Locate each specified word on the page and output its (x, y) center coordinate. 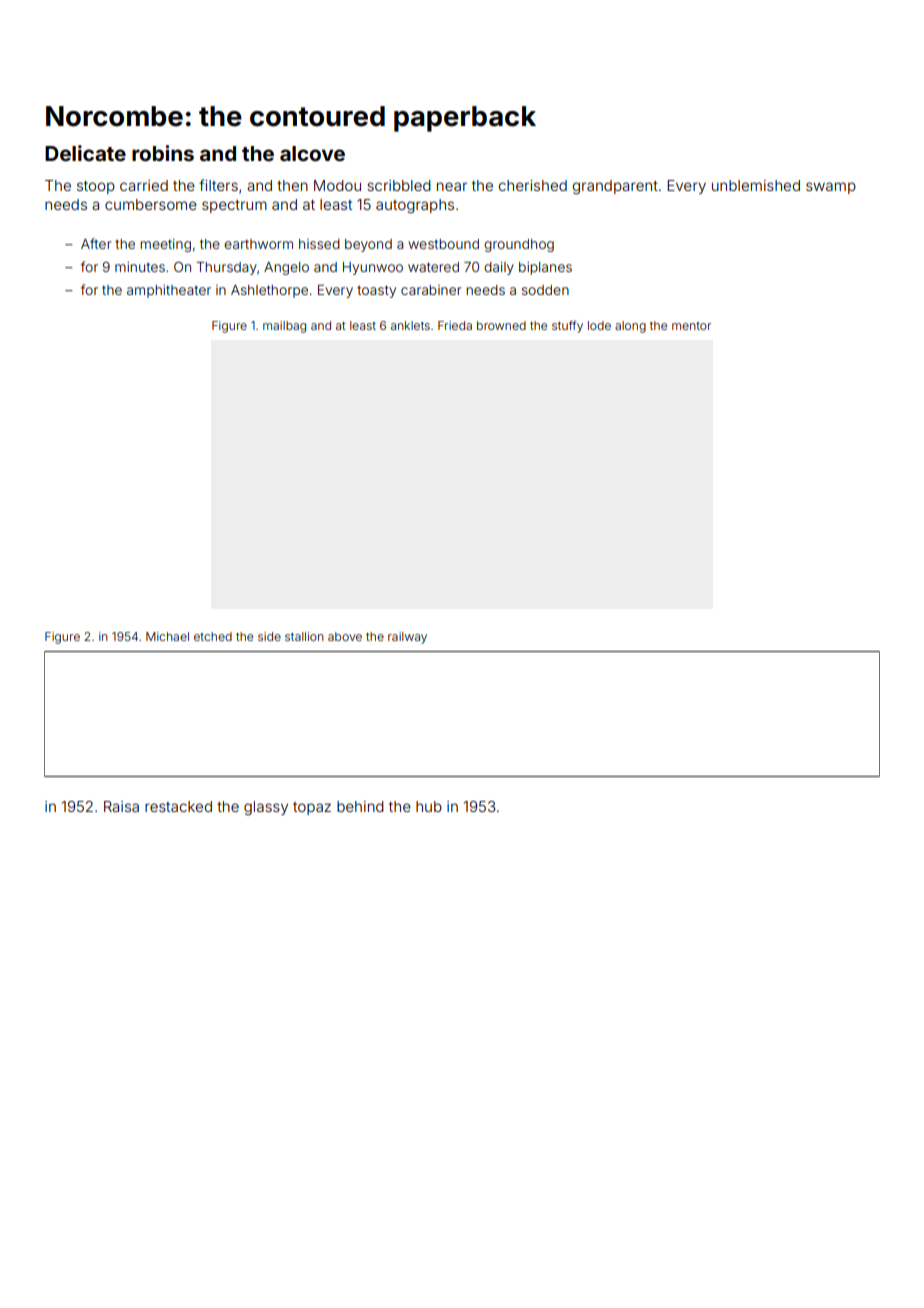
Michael (167, 636)
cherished (533, 185)
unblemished (756, 185)
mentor (691, 326)
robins (163, 153)
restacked (178, 806)
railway (407, 638)
